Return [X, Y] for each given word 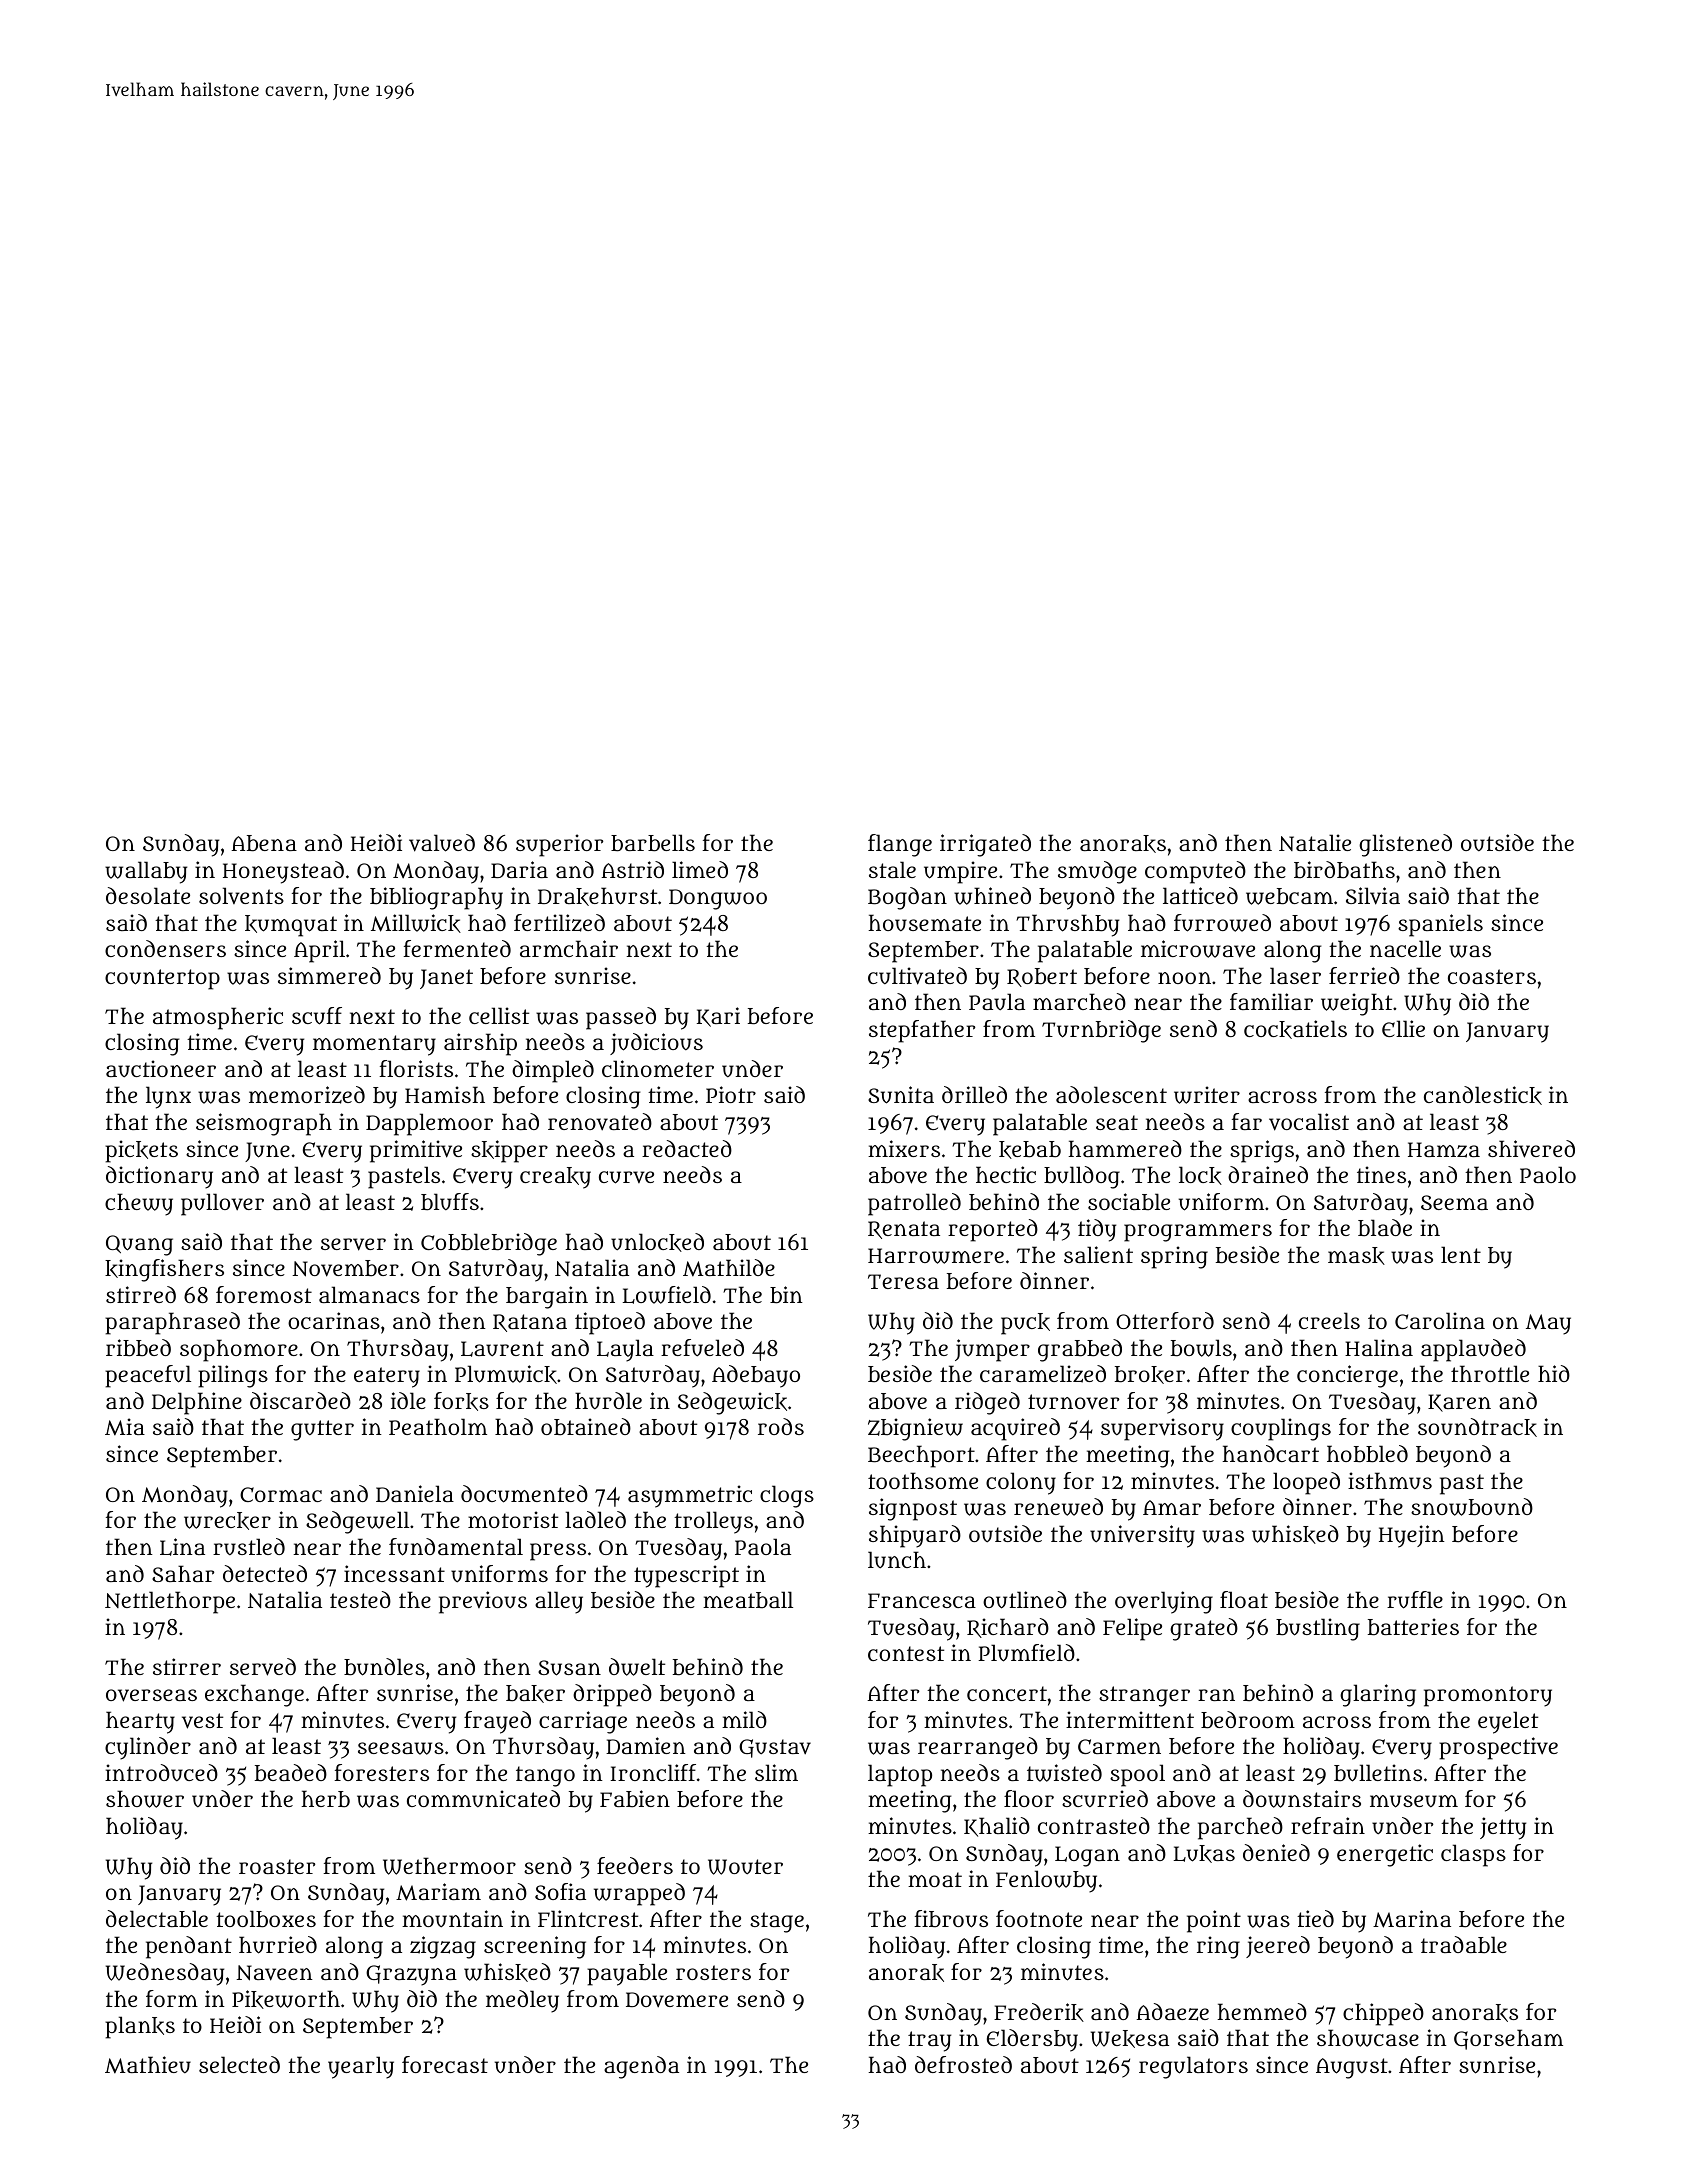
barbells [653, 843]
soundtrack [1477, 1427]
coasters [1492, 976]
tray [929, 2041]
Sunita [901, 1095]
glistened [1405, 845]
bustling [1318, 1629]
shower [145, 1799]
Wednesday [165, 1974]
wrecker [227, 1521]
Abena [264, 843]
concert [1007, 1693]
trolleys [713, 1522]
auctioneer [161, 1068]
